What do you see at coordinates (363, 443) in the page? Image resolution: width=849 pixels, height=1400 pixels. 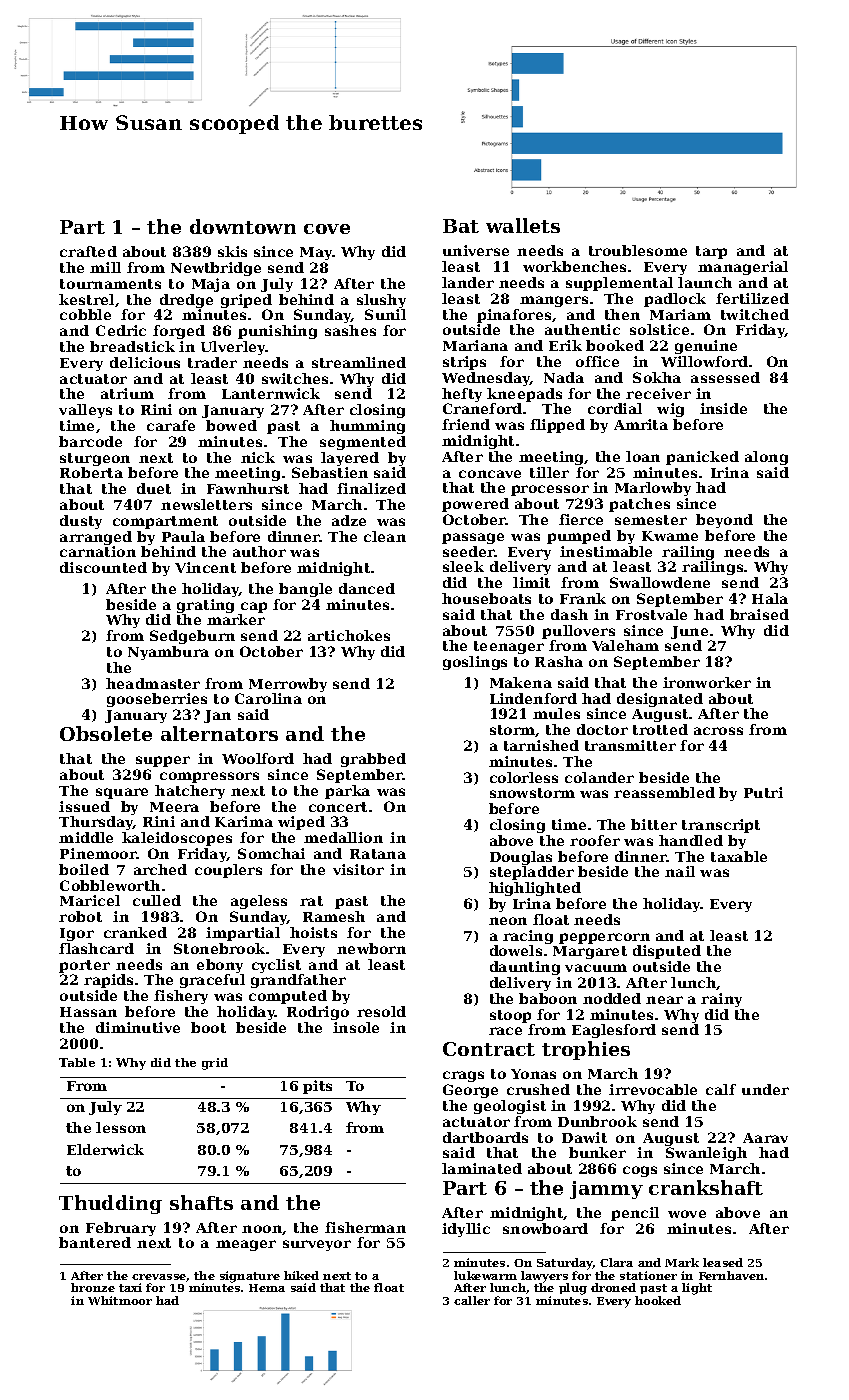 I see `segmented` at bounding box center [363, 443].
